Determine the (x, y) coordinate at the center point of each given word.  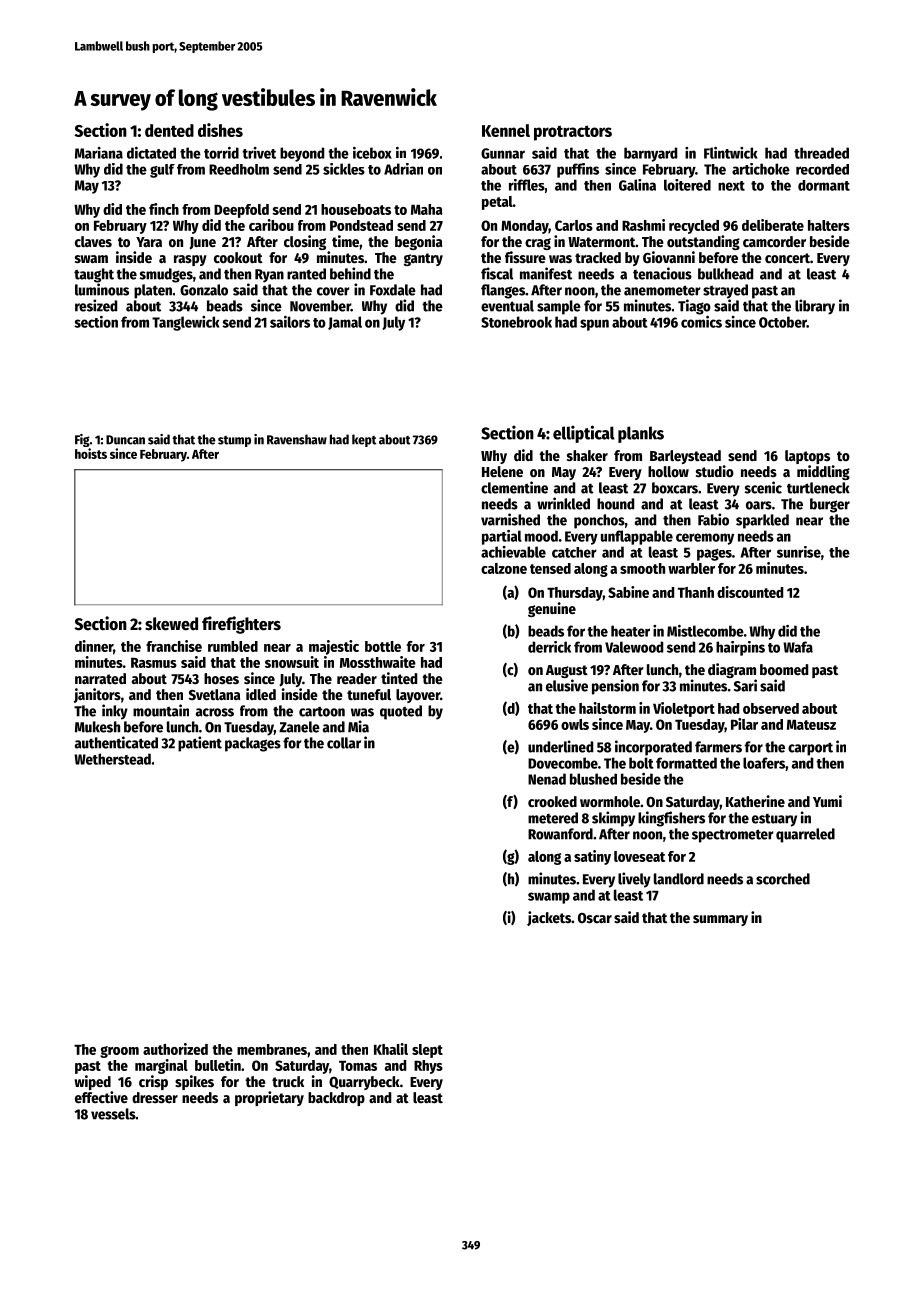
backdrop (336, 1099)
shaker (587, 455)
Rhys (428, 1067)
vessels (113, 1114)
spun (594, 325)
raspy (190, 260)
